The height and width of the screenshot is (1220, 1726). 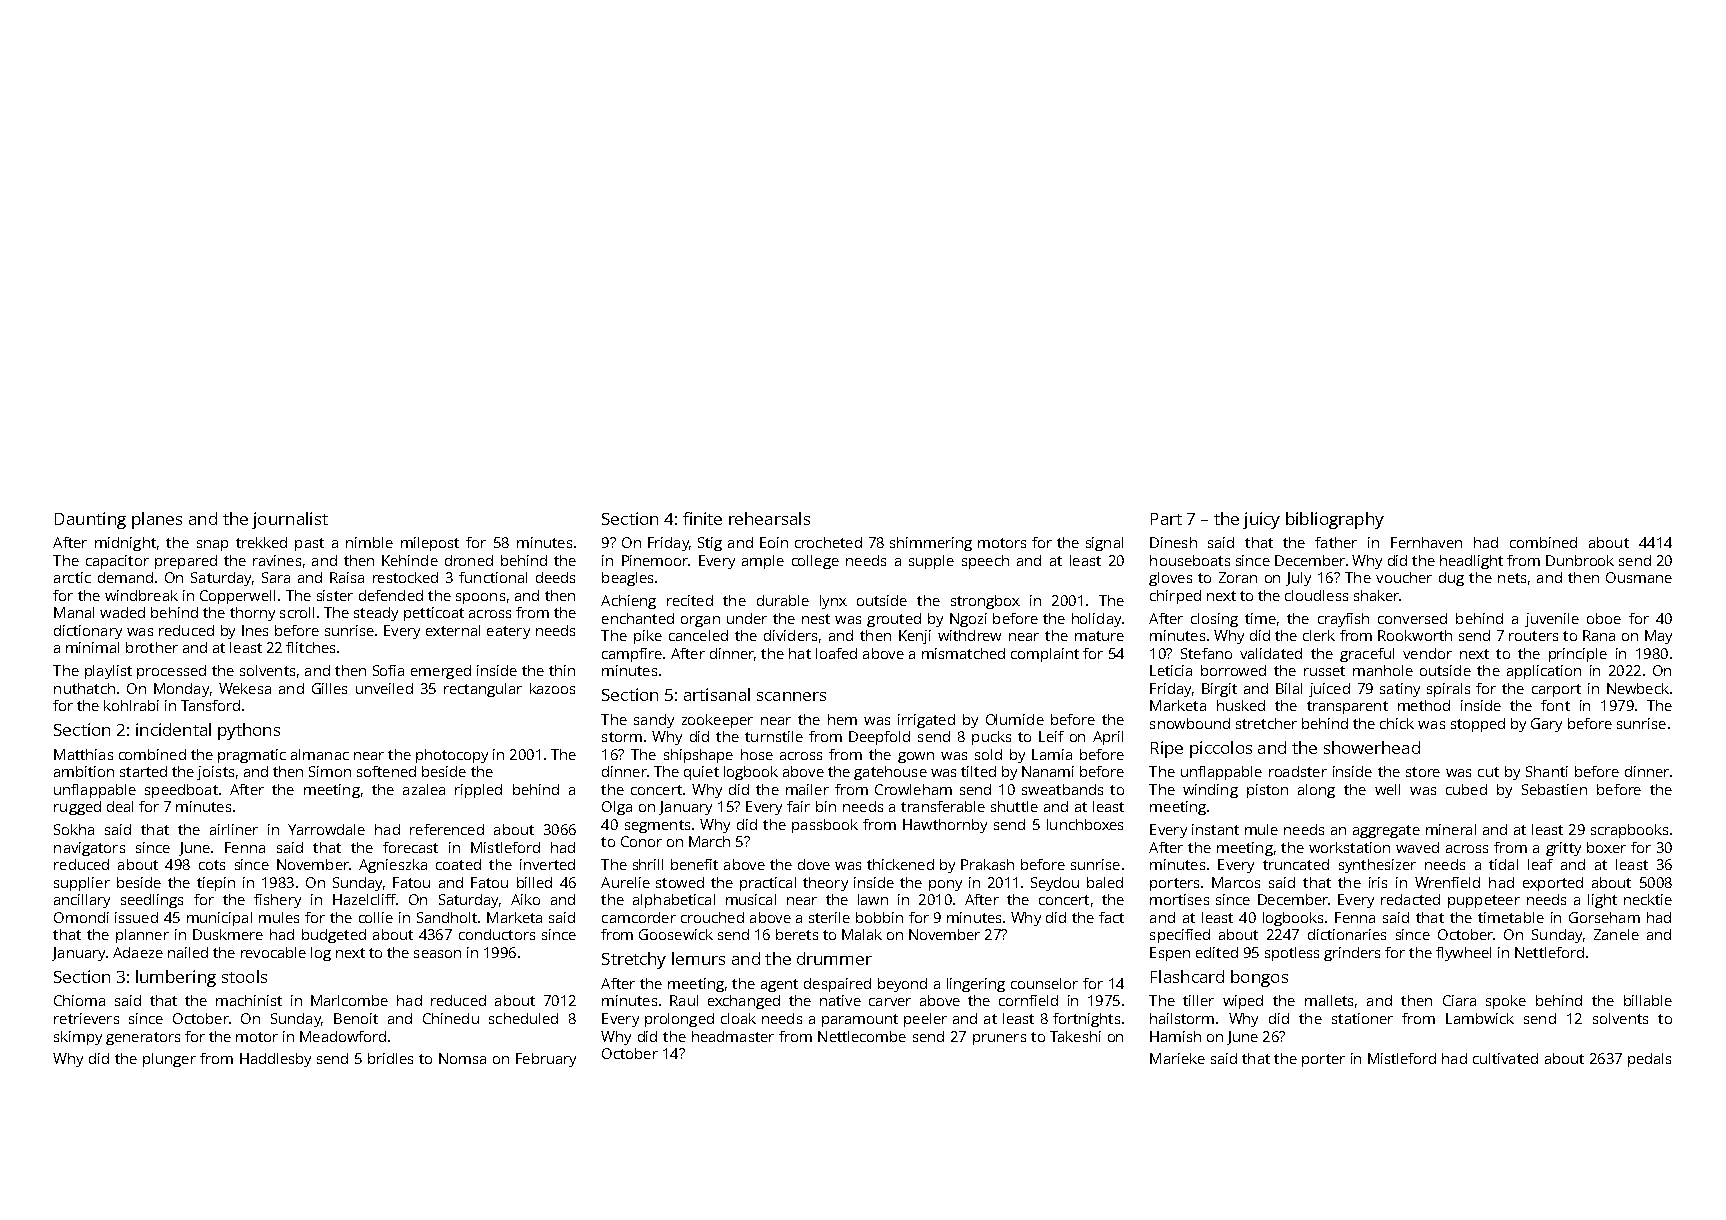 What do you see at coordinates (1639, 577) in the screenshot?
I see `Ousmane` at bounding box center [1639, 577].
